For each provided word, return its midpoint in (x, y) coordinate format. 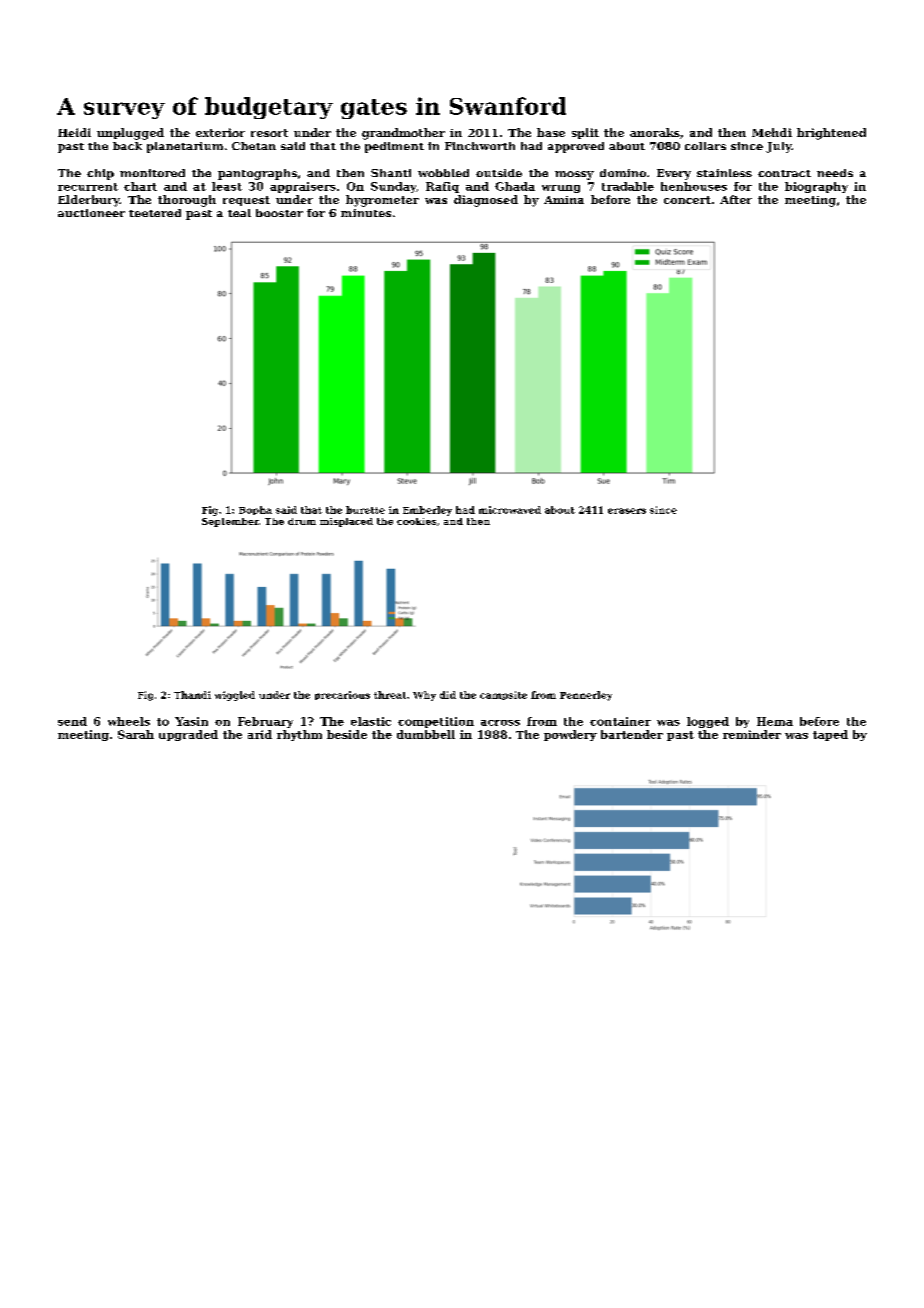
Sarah (136, 734)
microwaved (510, 510)
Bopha (255, 510)
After (736, 199)
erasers (627, 511)
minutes (366, 213)
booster (279, 213)
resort (269, 133)
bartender (632, 734)
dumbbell (426, 734)
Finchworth (480, 146)
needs (835, 173)
